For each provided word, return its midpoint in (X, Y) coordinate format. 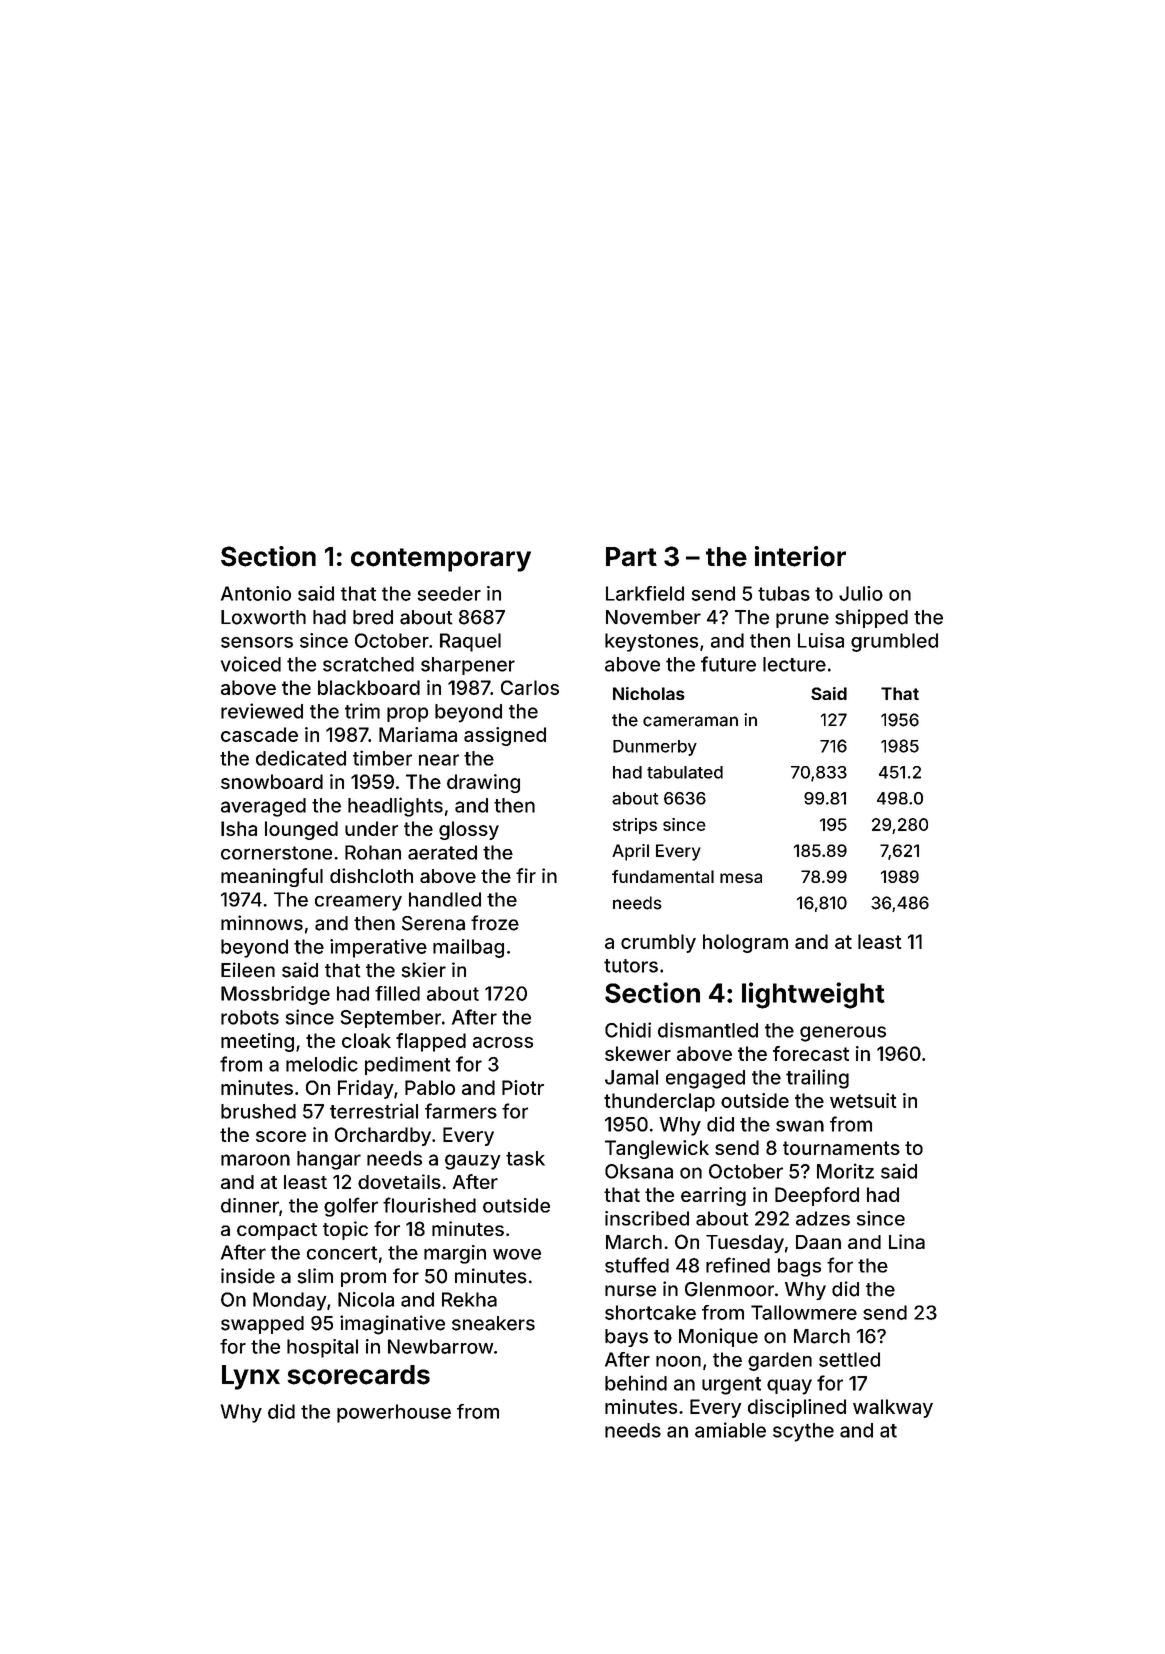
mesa (741, 878)
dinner (250, 1205)
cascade (259, 734)
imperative (378, 948)
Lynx (251, 1377)
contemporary (441, 560)
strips (635, 826)
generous (843, 1034)
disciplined (797, 1408)
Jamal (631, 1077)
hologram (745, 943)
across (503, 1042)
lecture (794, 664)
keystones (651, 642)
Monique (718, 1337)
